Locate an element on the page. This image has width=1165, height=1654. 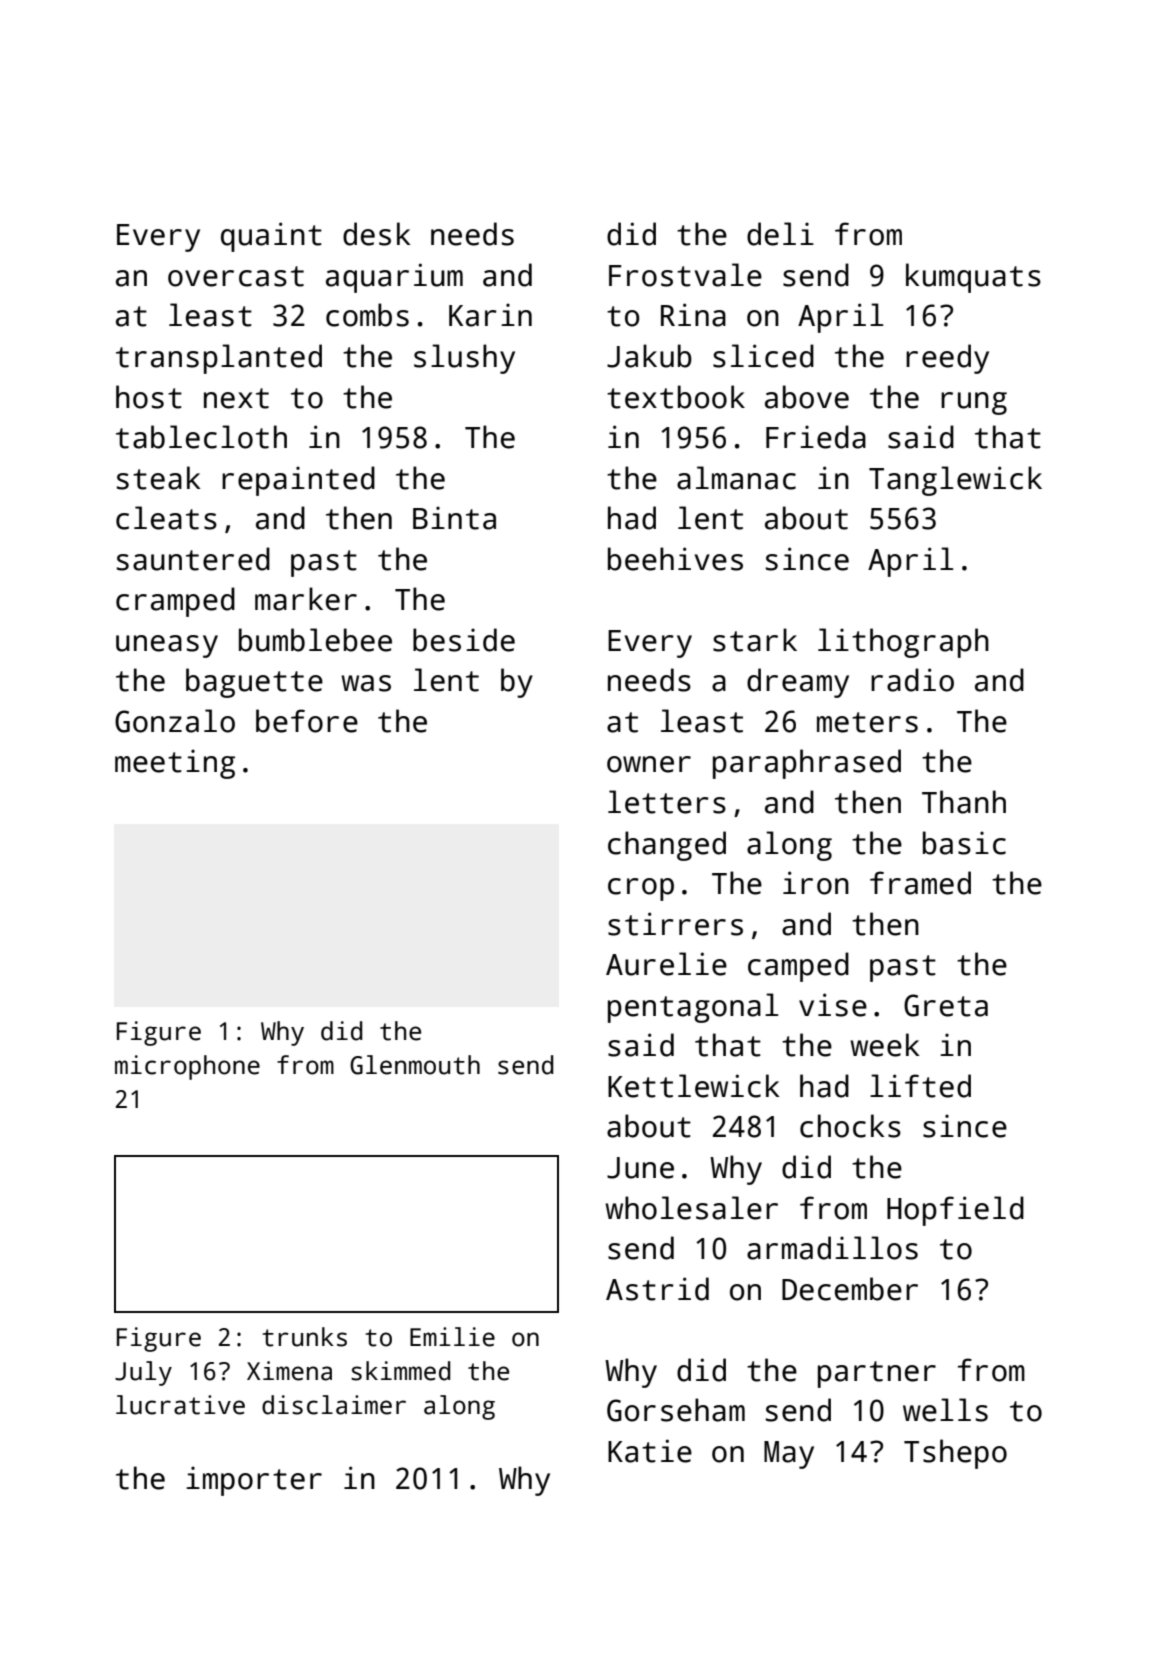
beside is located at coordinates (464, 640).
